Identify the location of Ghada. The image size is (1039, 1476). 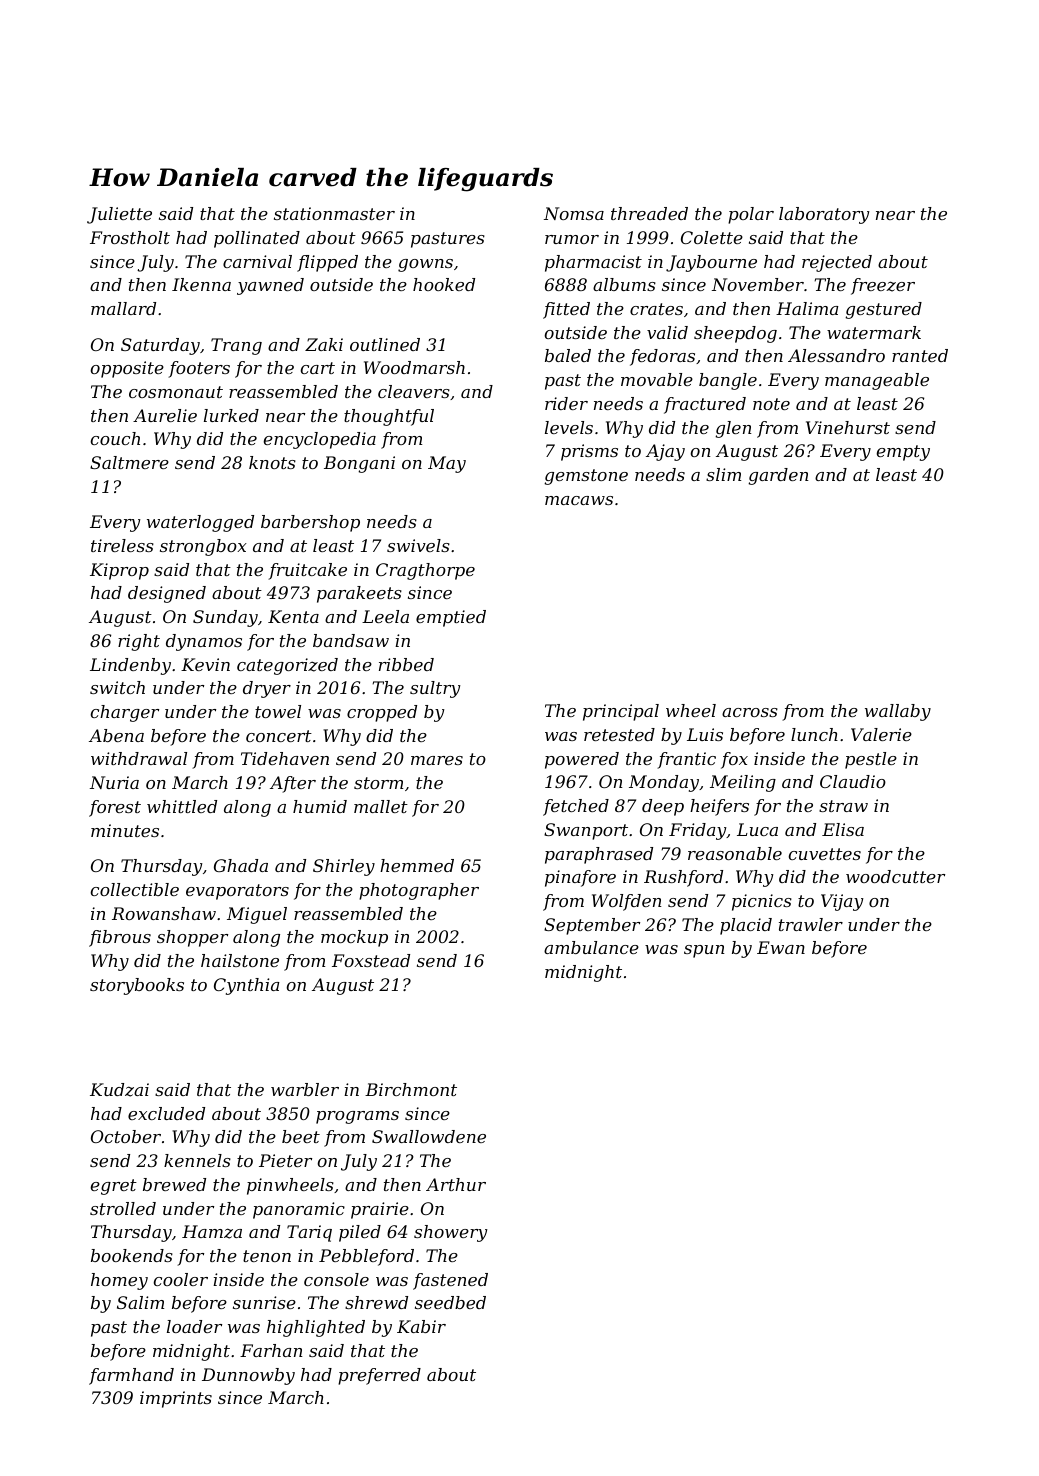
(241, 865).
